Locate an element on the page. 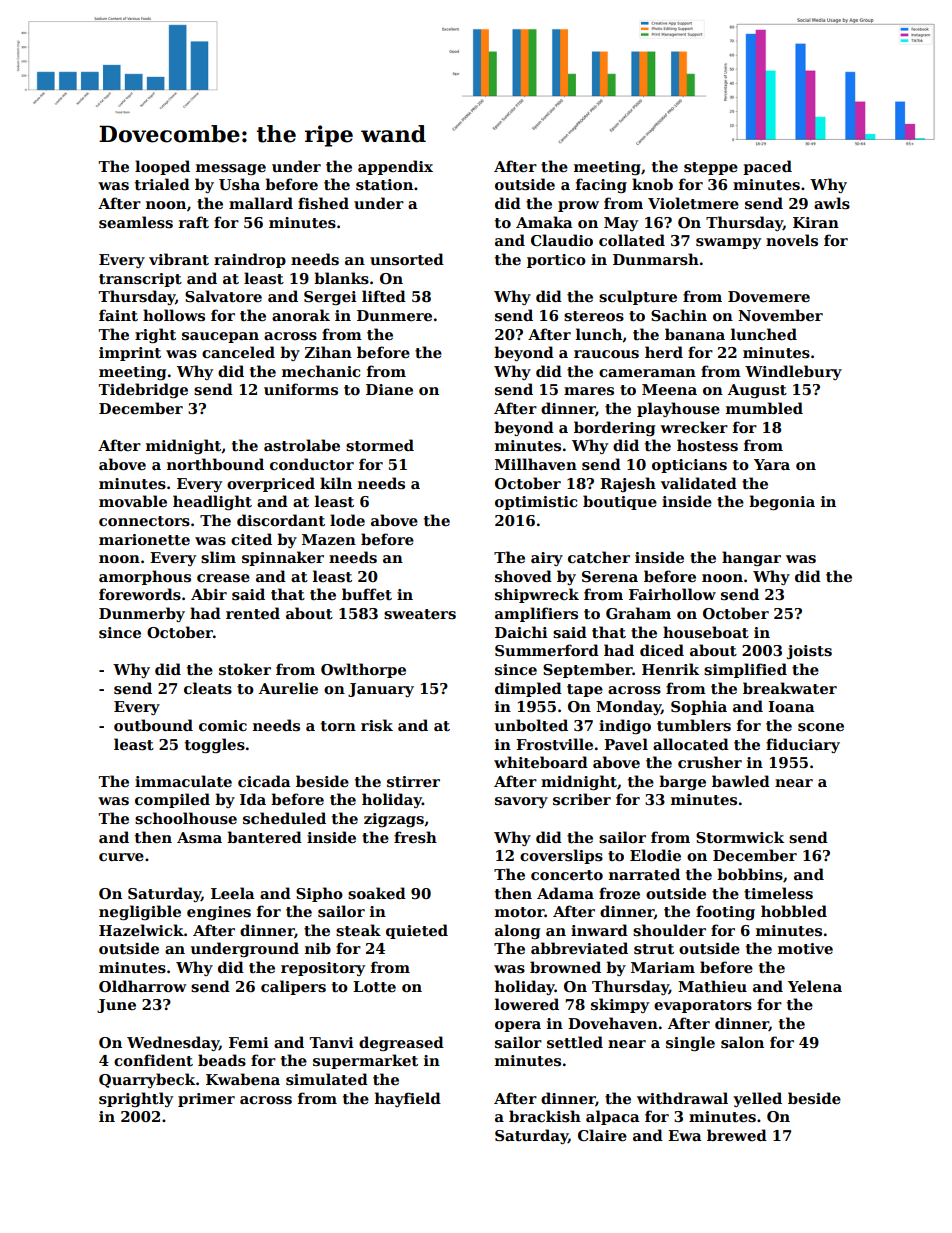 Image resolution: width=952 pixels, height=1233 pixels. alpaca is located at coordinates (613, 1117).
